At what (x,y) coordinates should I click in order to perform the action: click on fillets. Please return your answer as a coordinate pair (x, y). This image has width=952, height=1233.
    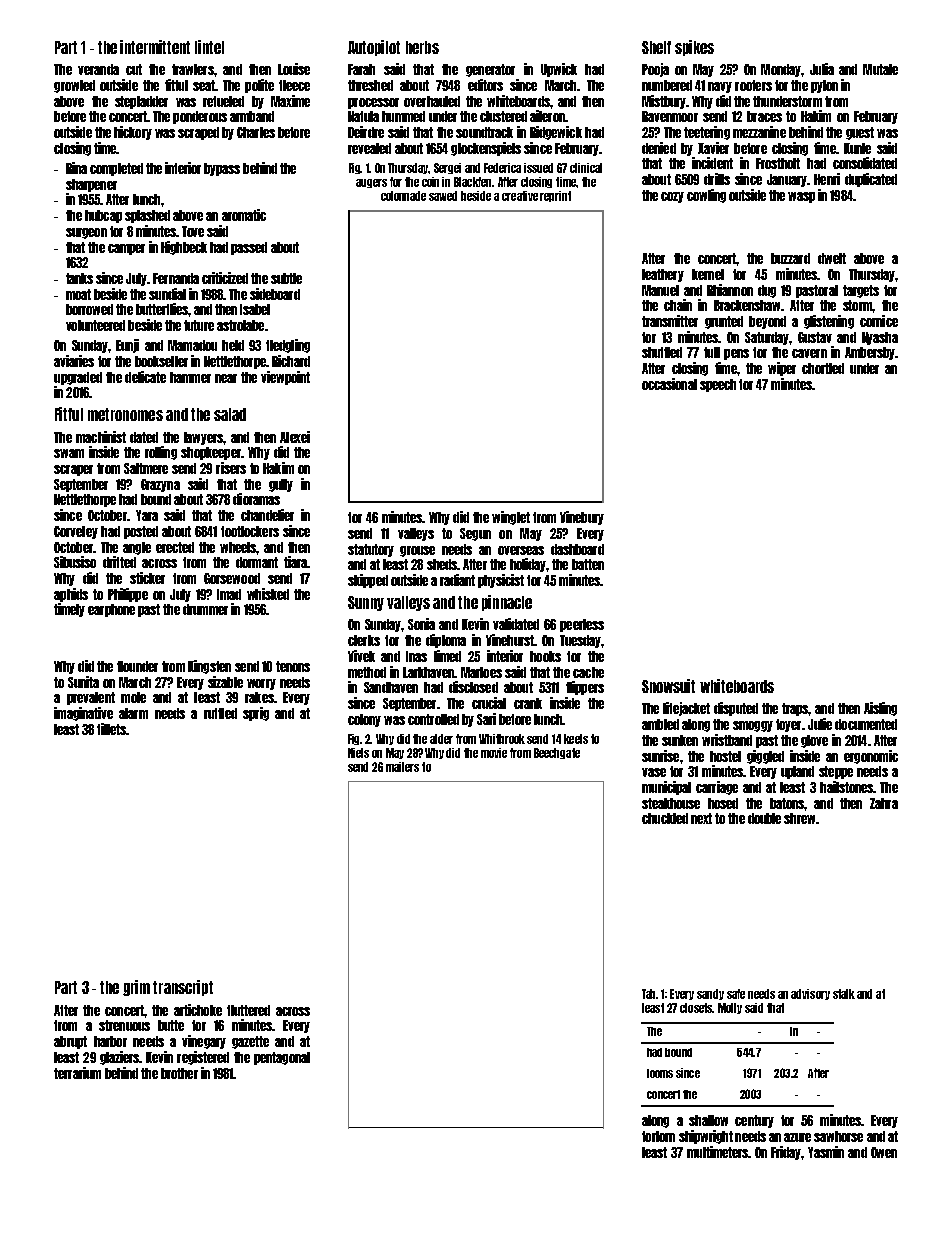
    Looking at the image, I should click on (111, 729).
